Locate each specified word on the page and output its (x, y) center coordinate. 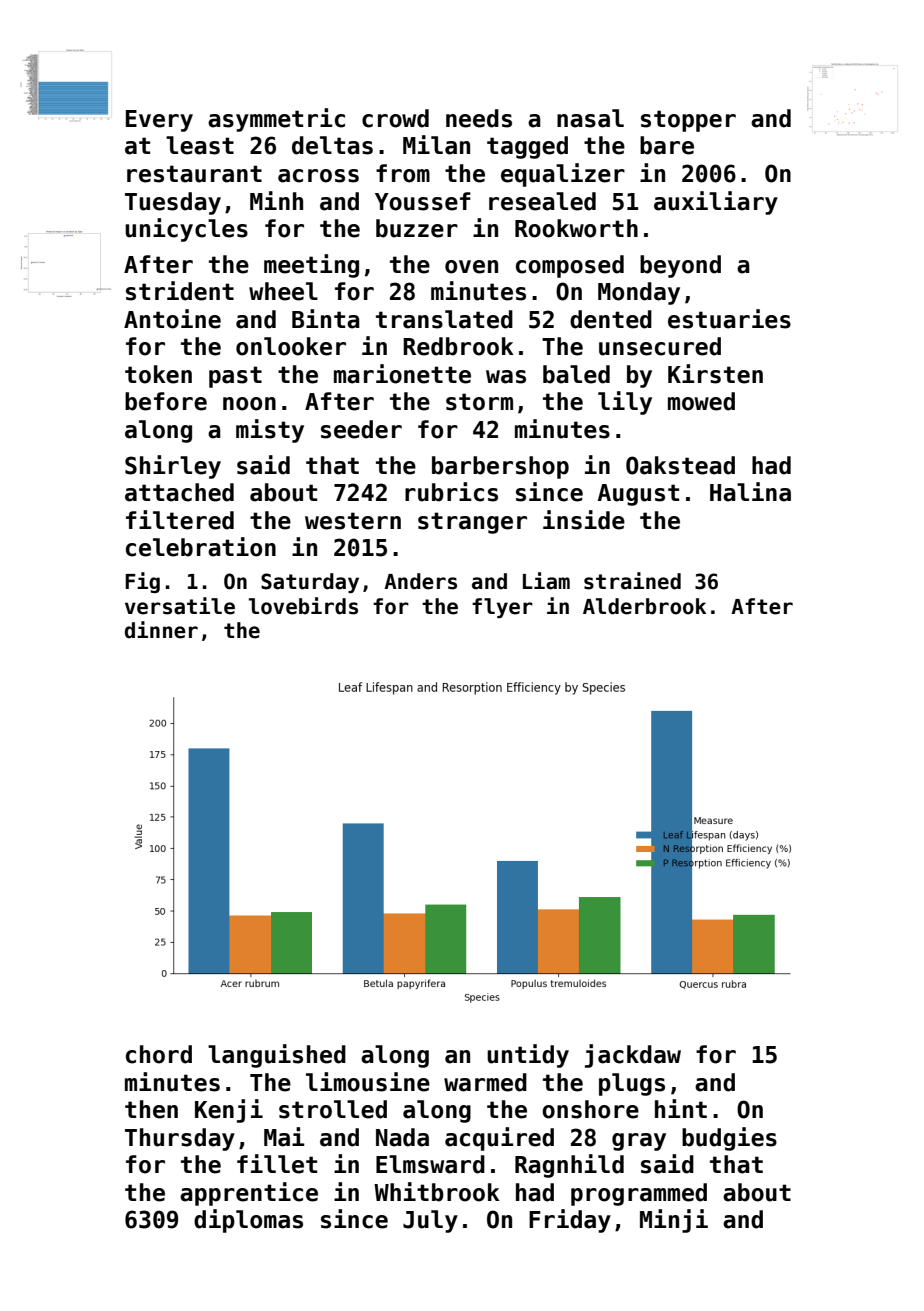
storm (479, 402)
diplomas (248, 1221)
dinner (161, 630)
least (200, 145)
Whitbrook (437, 1192)
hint (681, 1108)
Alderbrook (644, 606)
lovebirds (303, 606)
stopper (688, 121)
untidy (528, 1056)
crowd (395, 118)
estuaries (729, 319)
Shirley (173, 467)
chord (159, 1054)
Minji (674, 1221)
